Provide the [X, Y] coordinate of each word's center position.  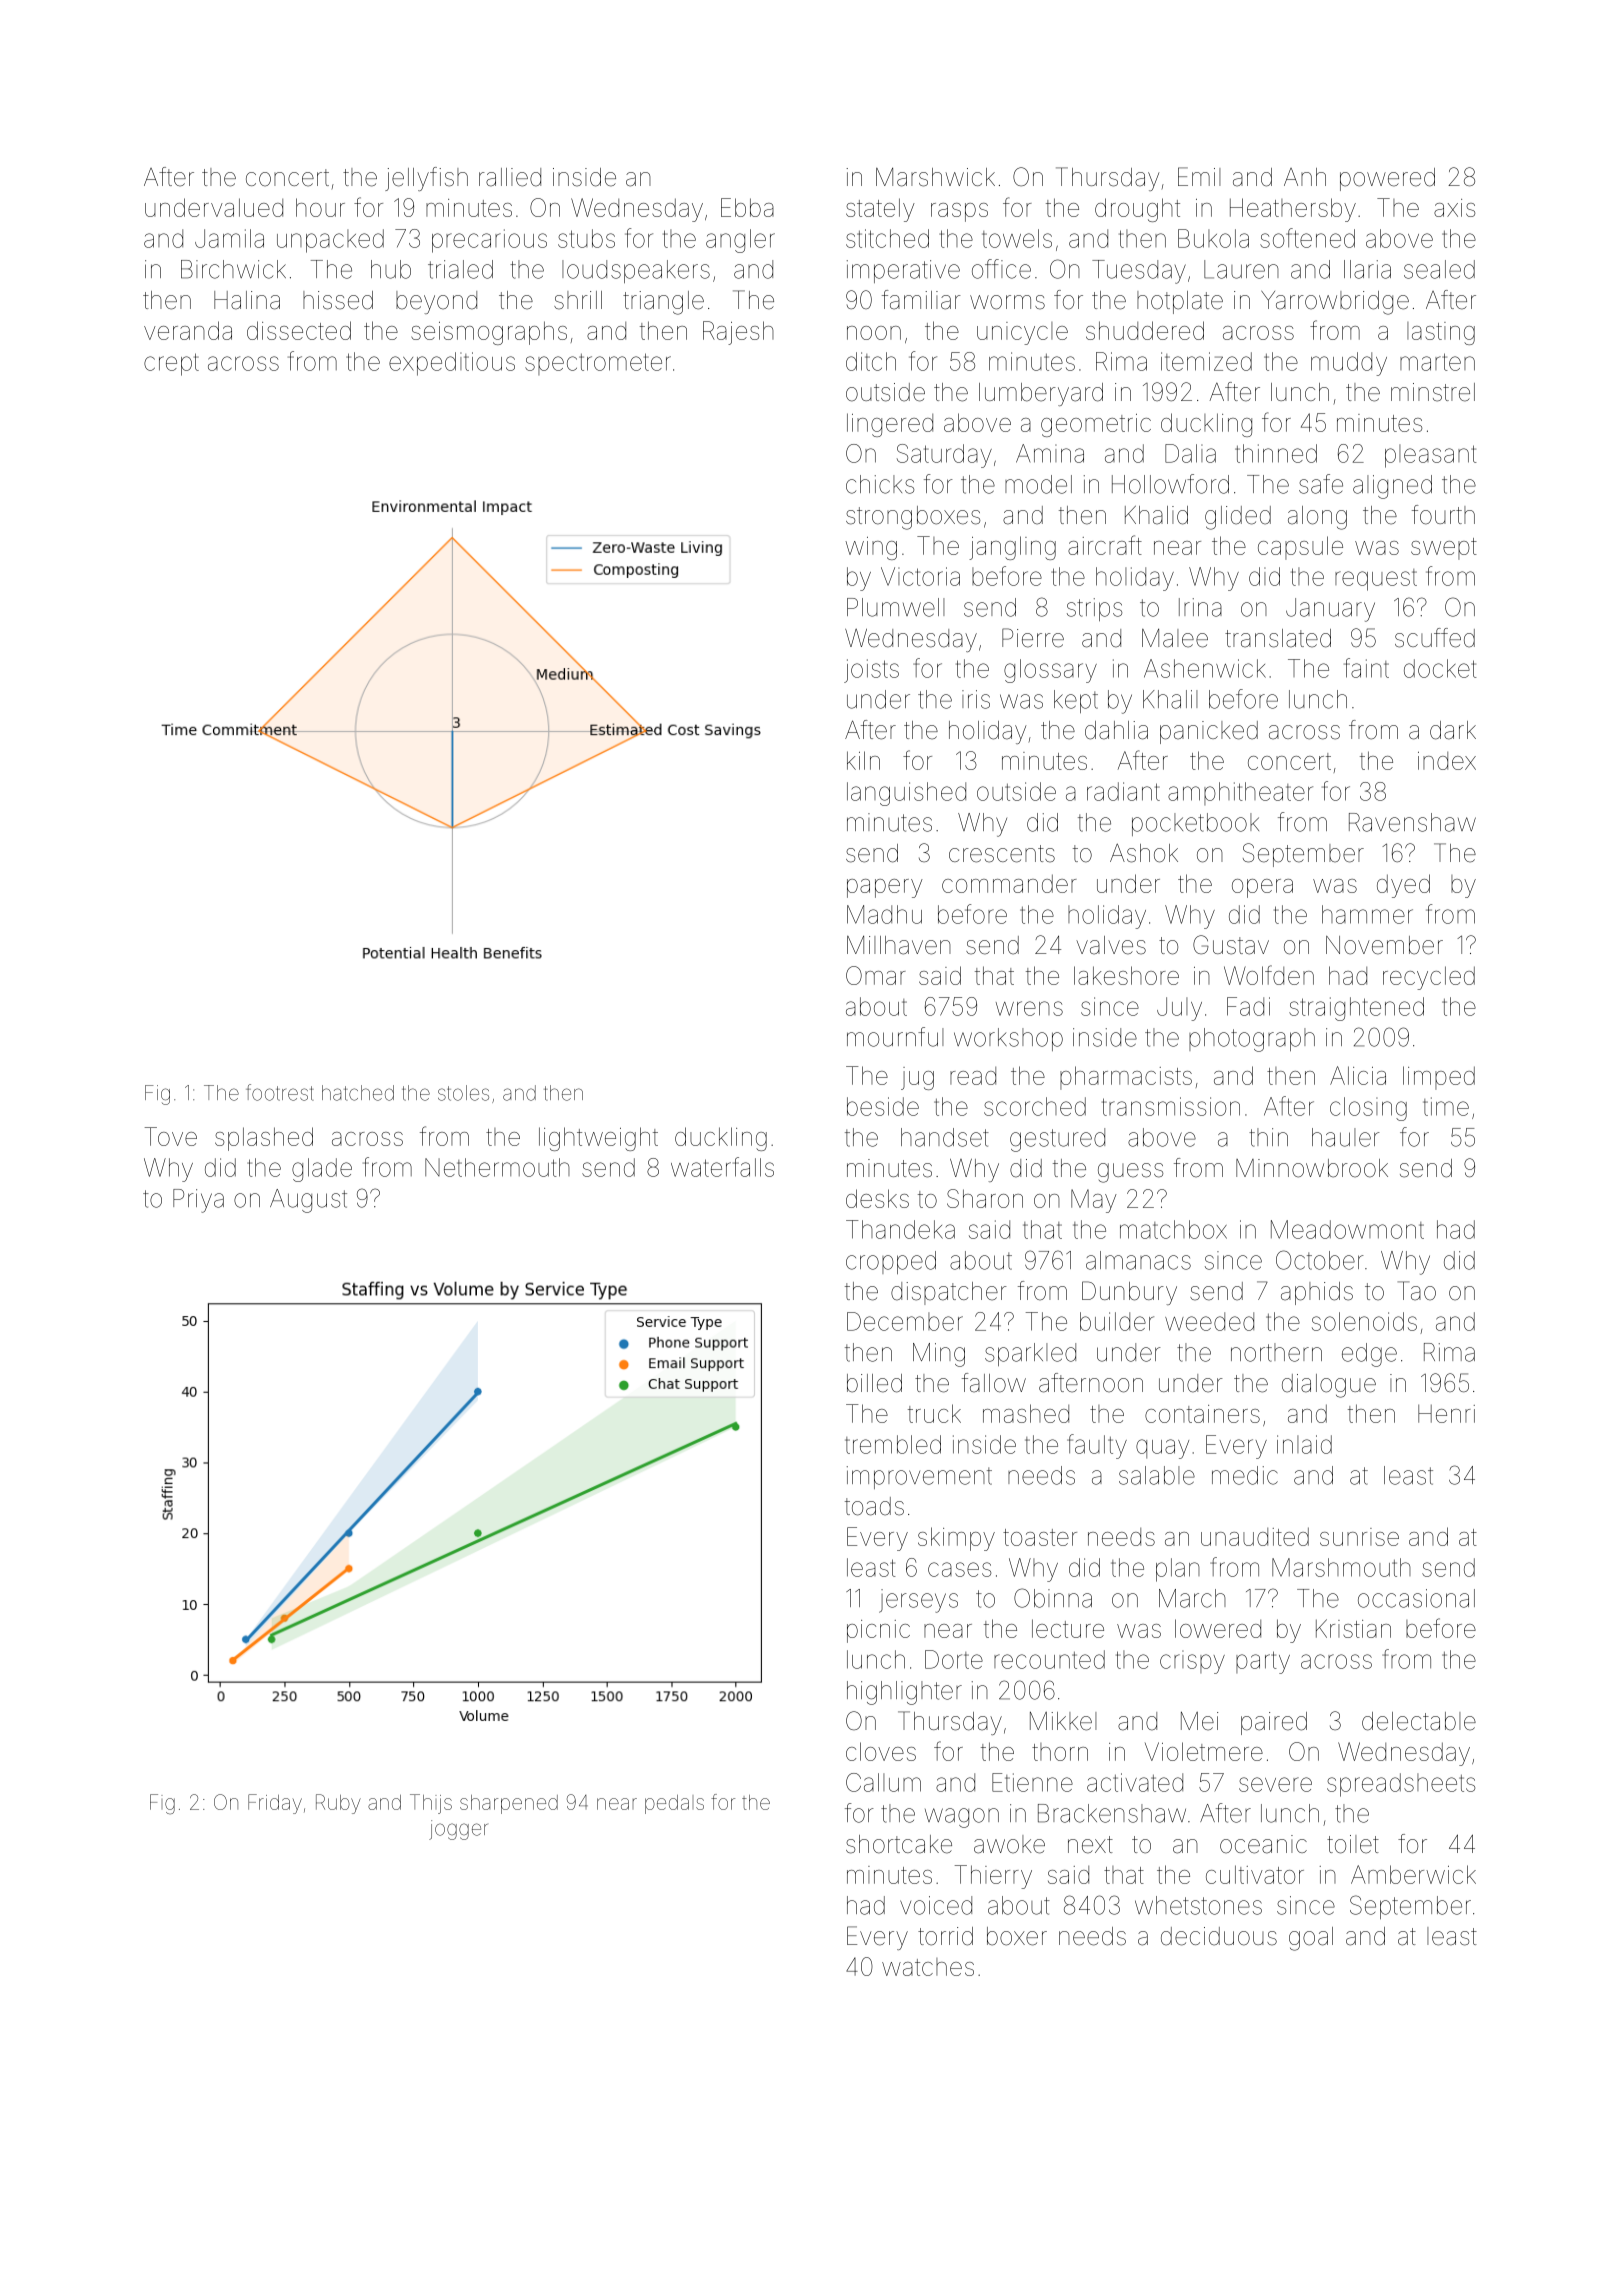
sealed [1439, 269]
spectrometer [598, 364]
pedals [674, 1804]
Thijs [431, 1804]
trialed [460, 269]
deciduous [1219, 1936]
